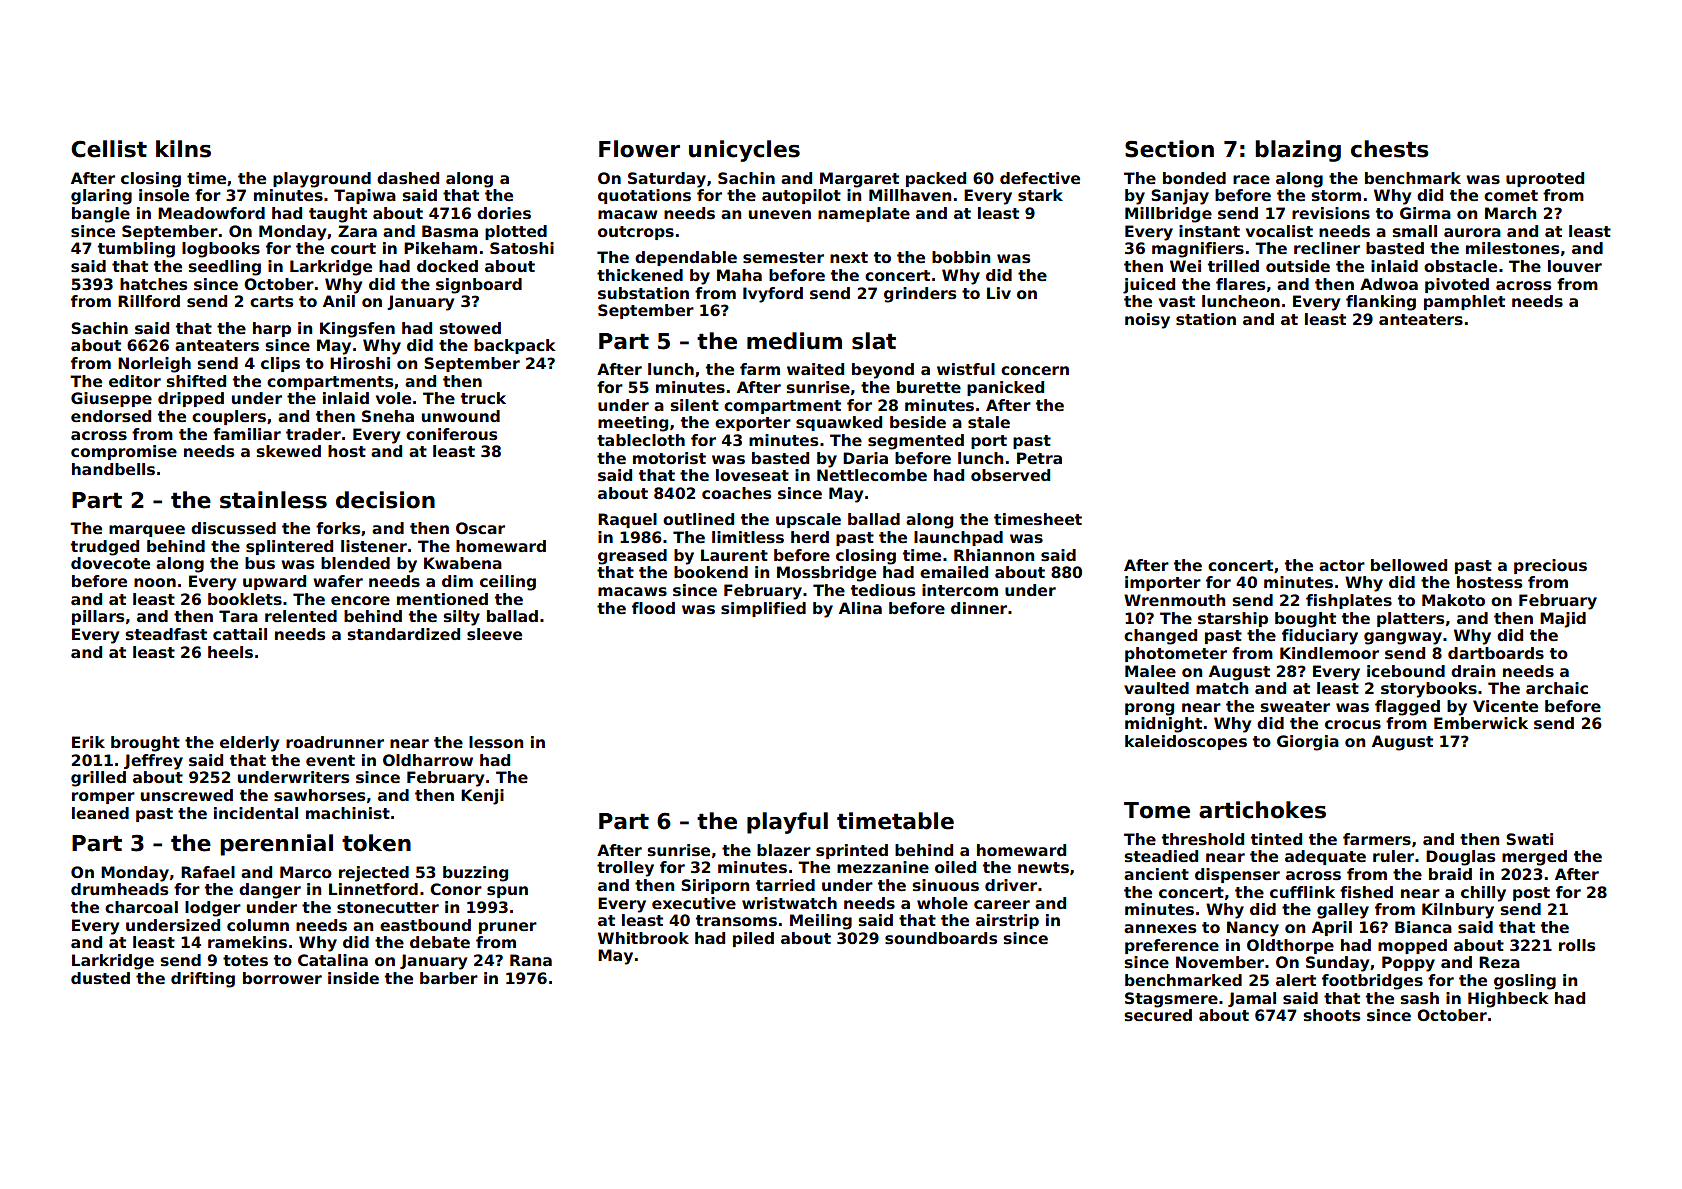  I want to click on marquee, so click(147, 531).
